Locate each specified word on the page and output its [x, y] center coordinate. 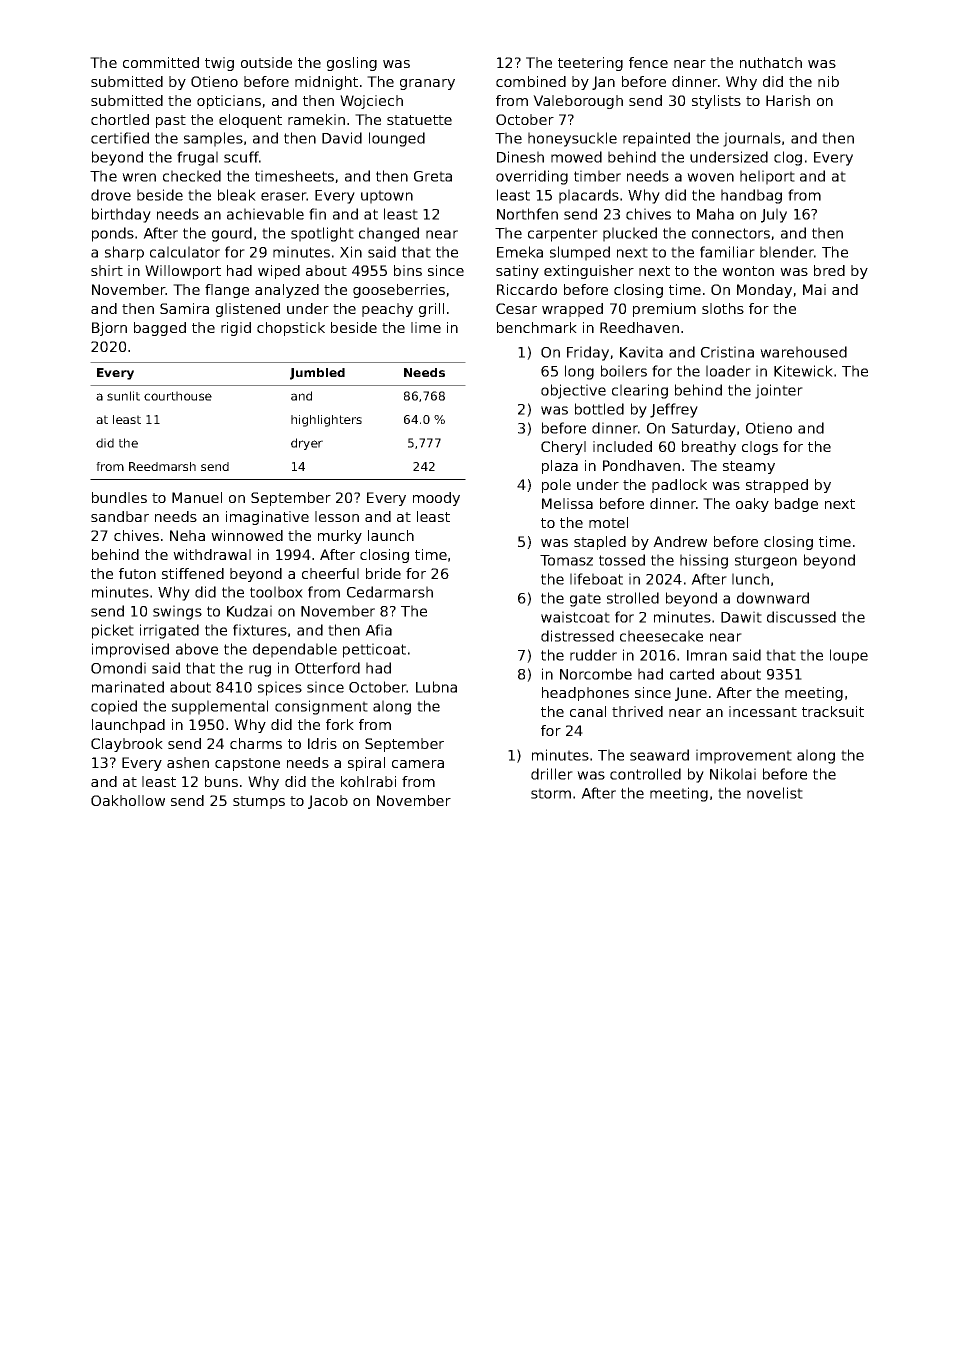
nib [828, 81]
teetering [590, 64]
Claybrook [127, 745]
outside [266, 62]
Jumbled [317, 374]
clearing [640, 391]
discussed [801, 617]
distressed [577, 636]
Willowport [183, 272]
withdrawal [212, 554]
